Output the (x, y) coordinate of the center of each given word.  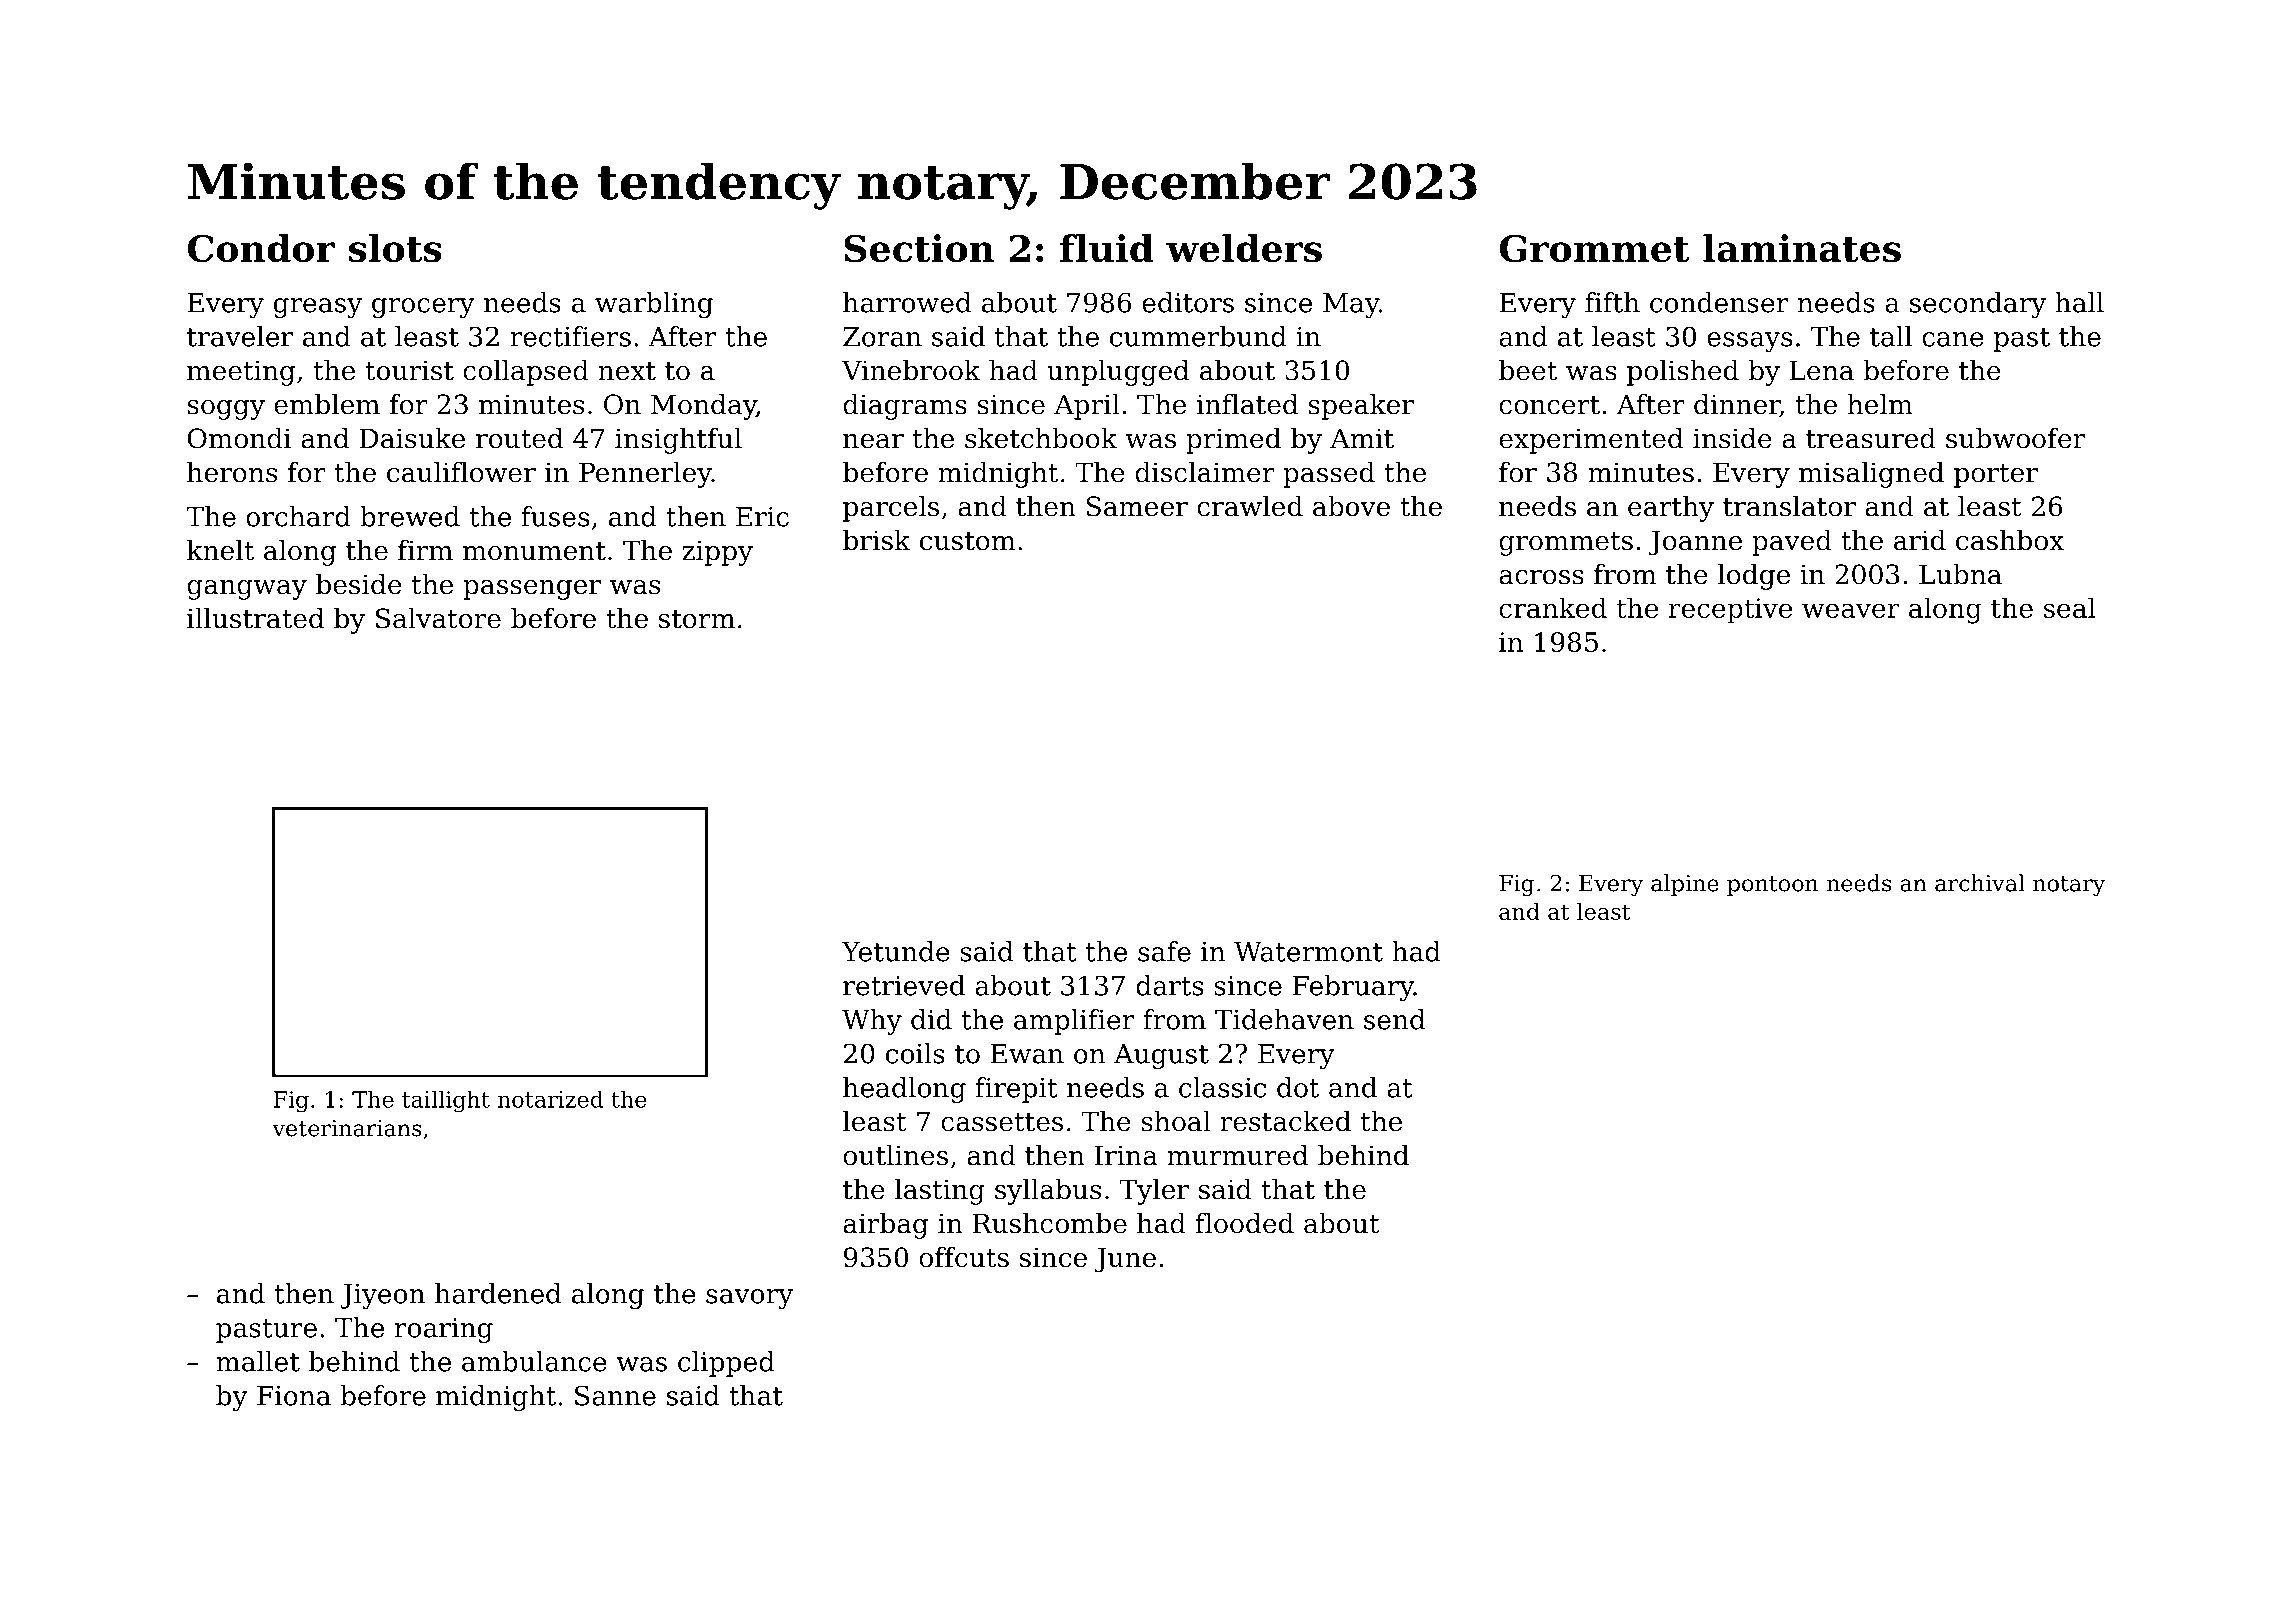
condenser (1719, 302)
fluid (1107, 248)
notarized (550, 1099)
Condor (261, 248)
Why (872, 1022)
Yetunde (896, 951)
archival (1980, 883)
